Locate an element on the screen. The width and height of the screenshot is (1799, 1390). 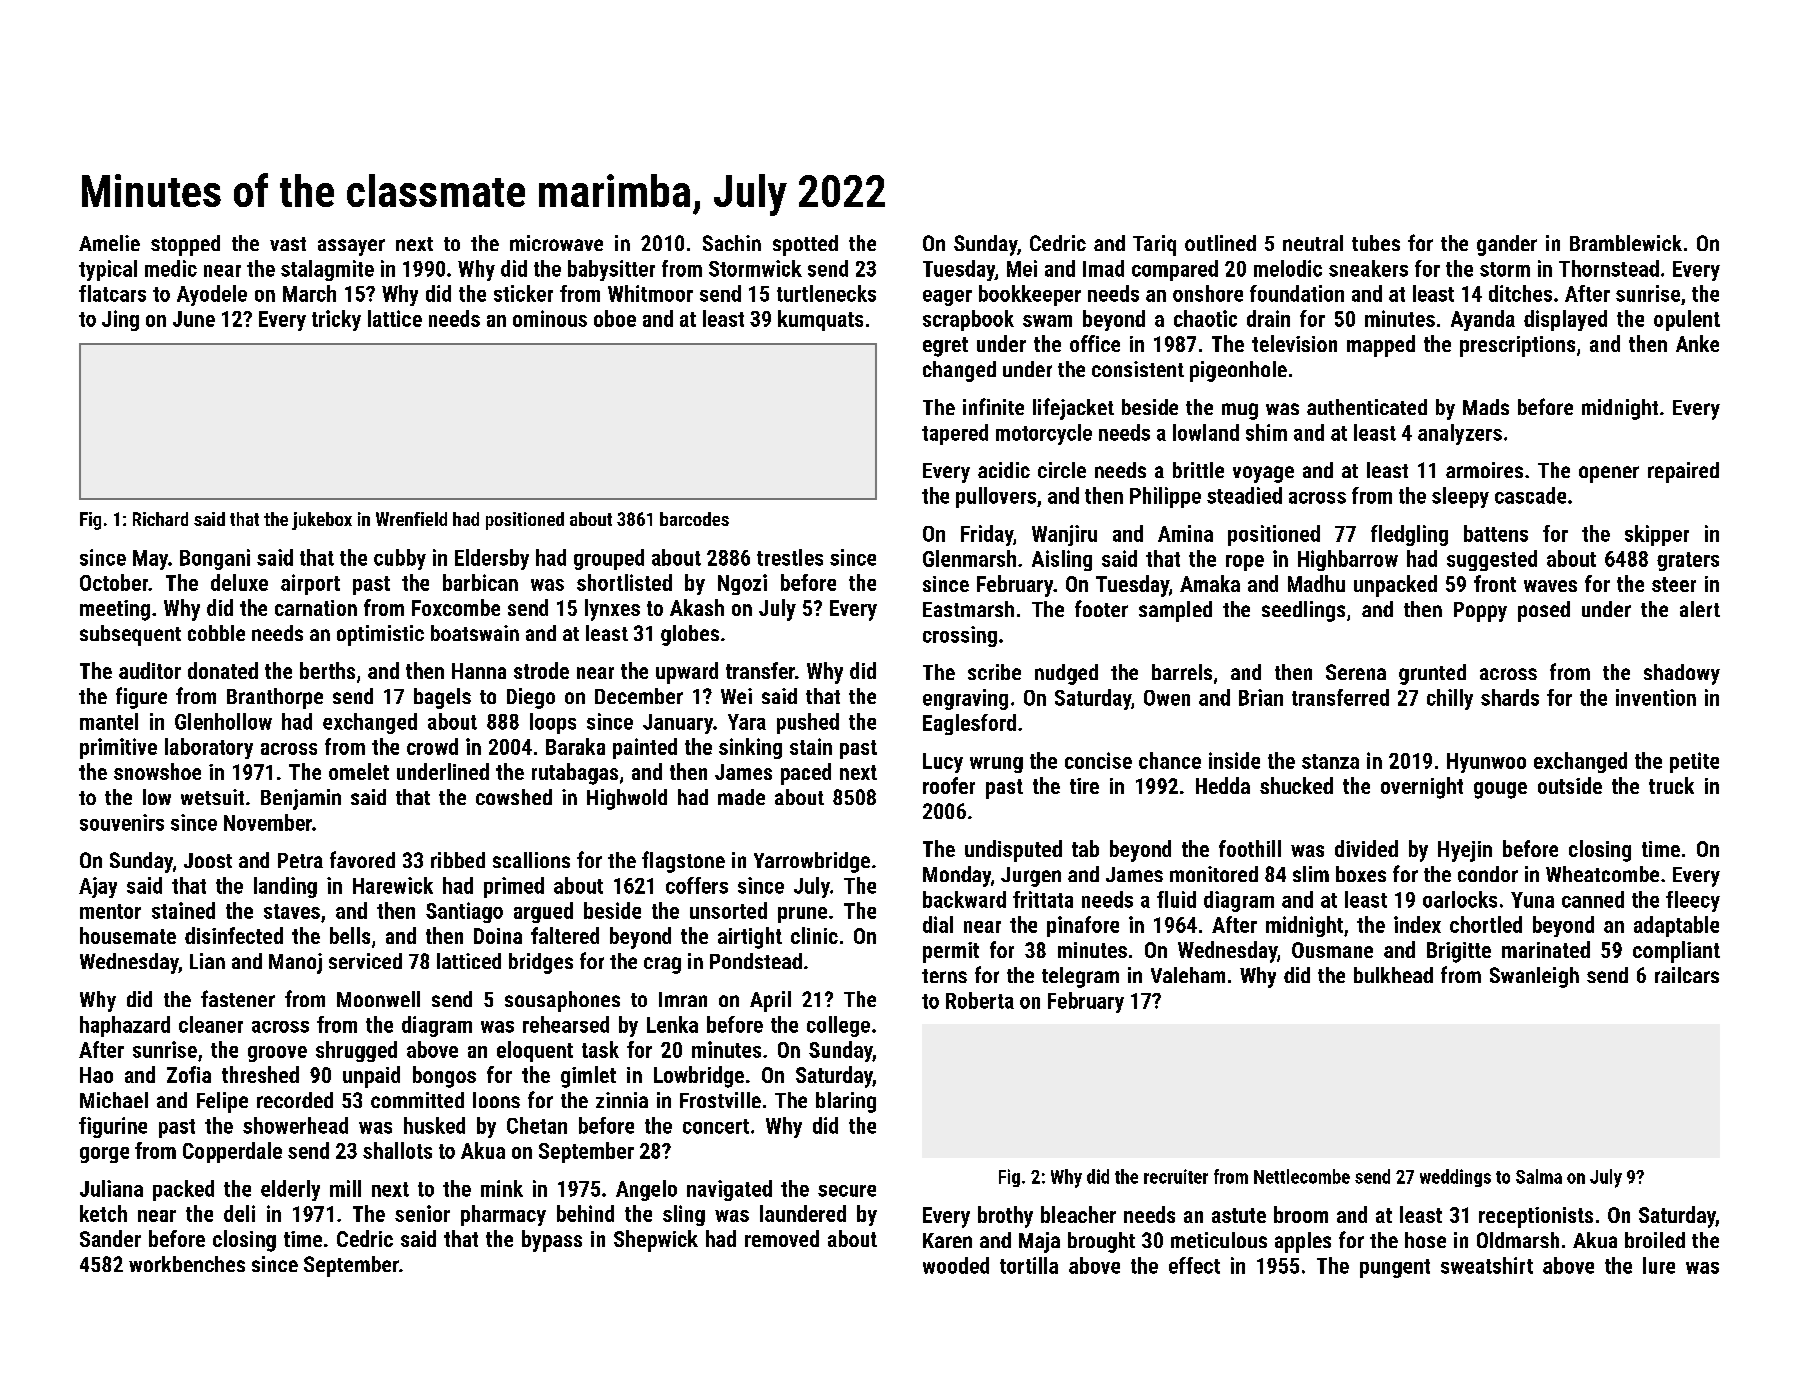
tapered is located at coordinates (955, 434).
